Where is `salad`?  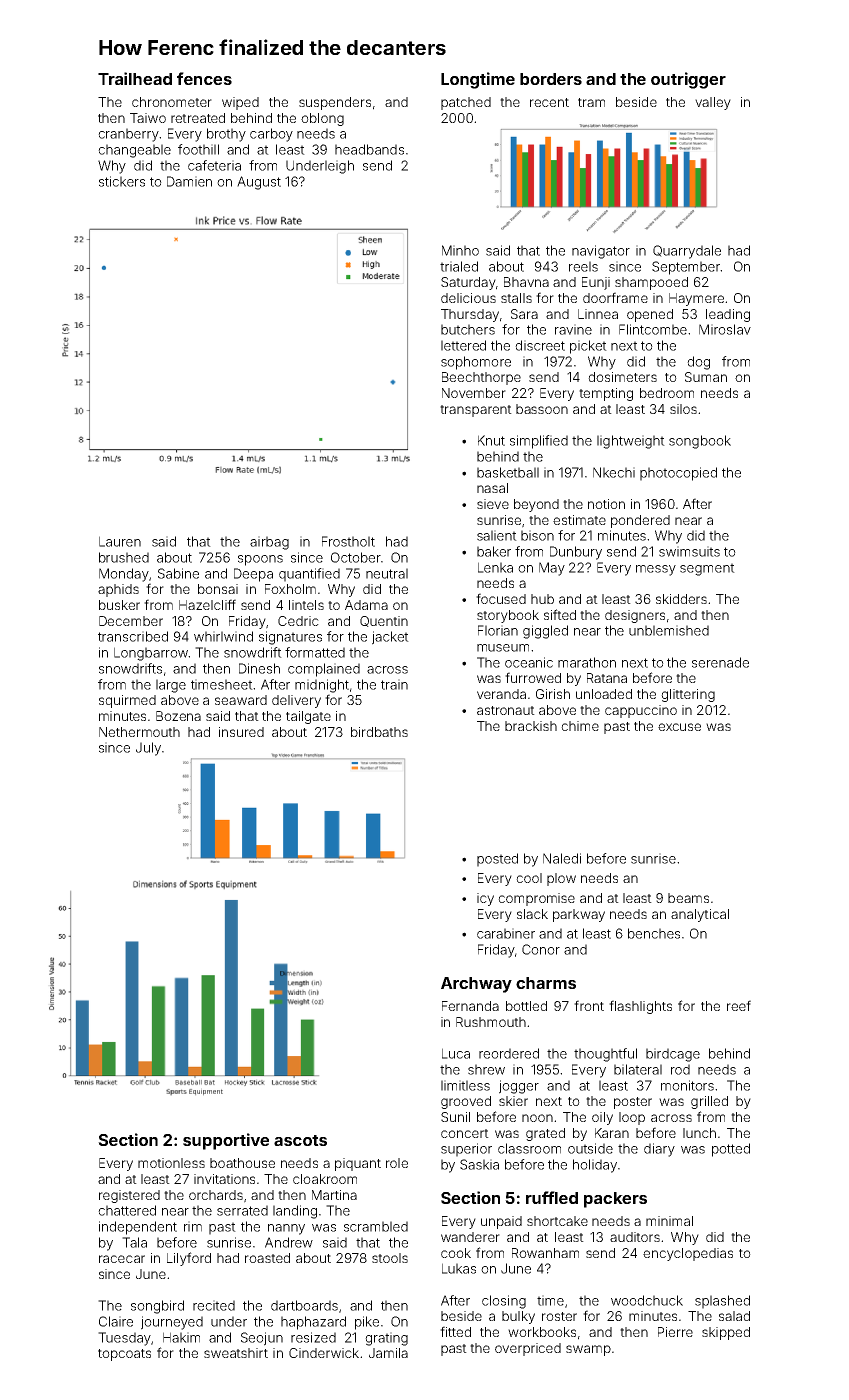
salad is located at coordinates (734, 1316).
